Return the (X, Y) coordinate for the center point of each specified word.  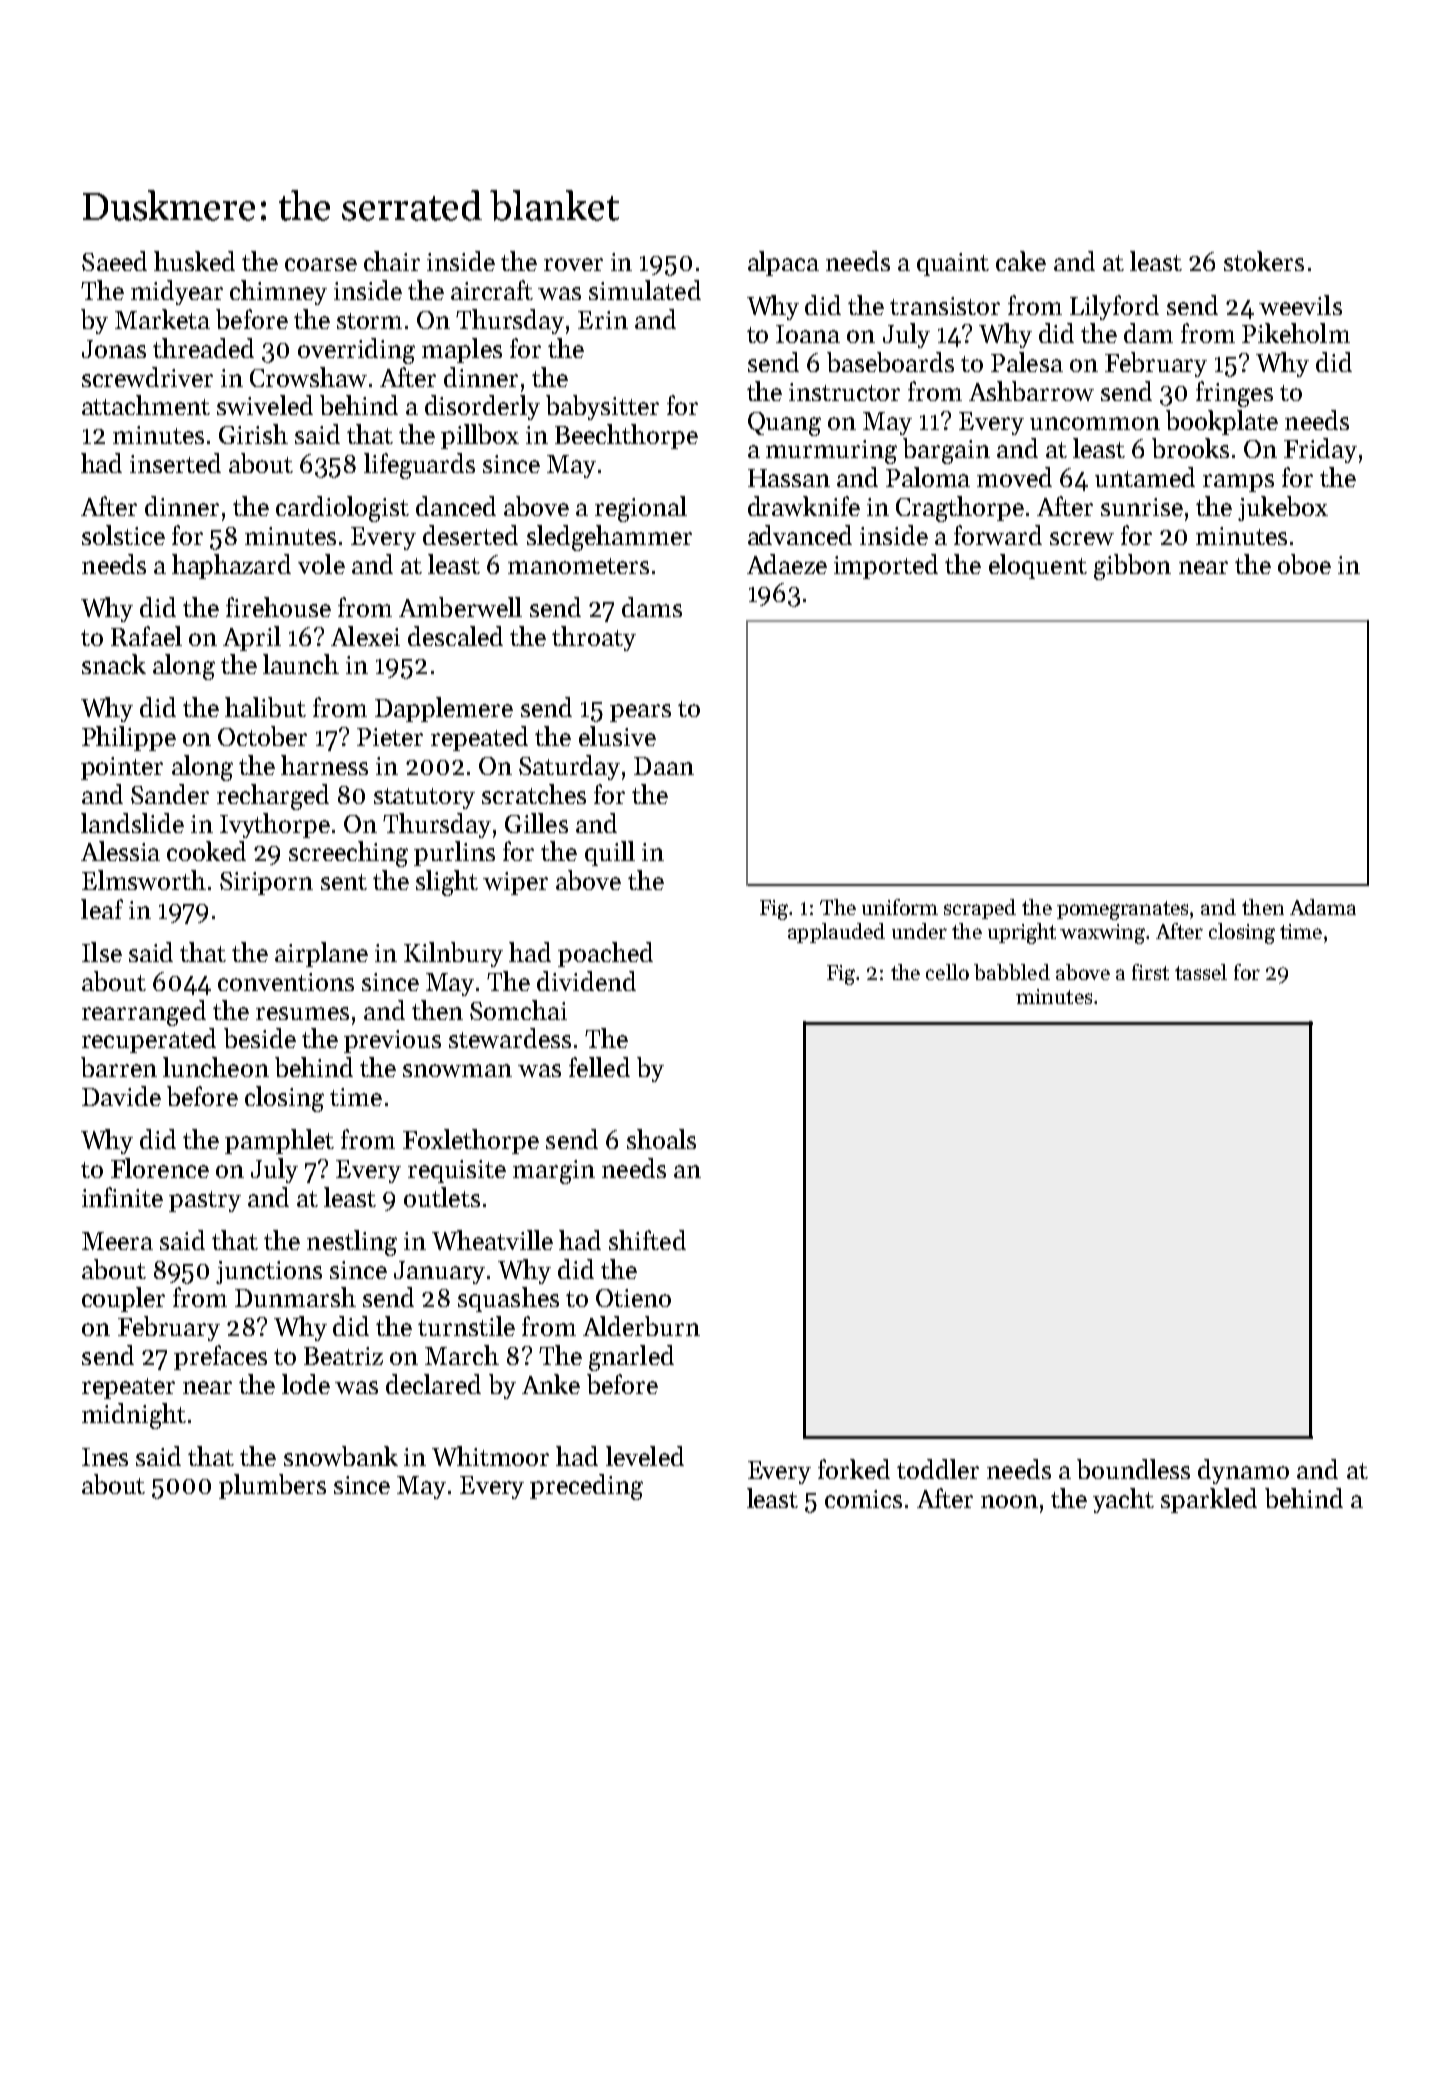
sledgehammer (609, 538)
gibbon (1132, 567)
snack (114, 664)
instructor (844, 392)
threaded (203, 348)
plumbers (272, 1486)
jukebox (1283, 508)
